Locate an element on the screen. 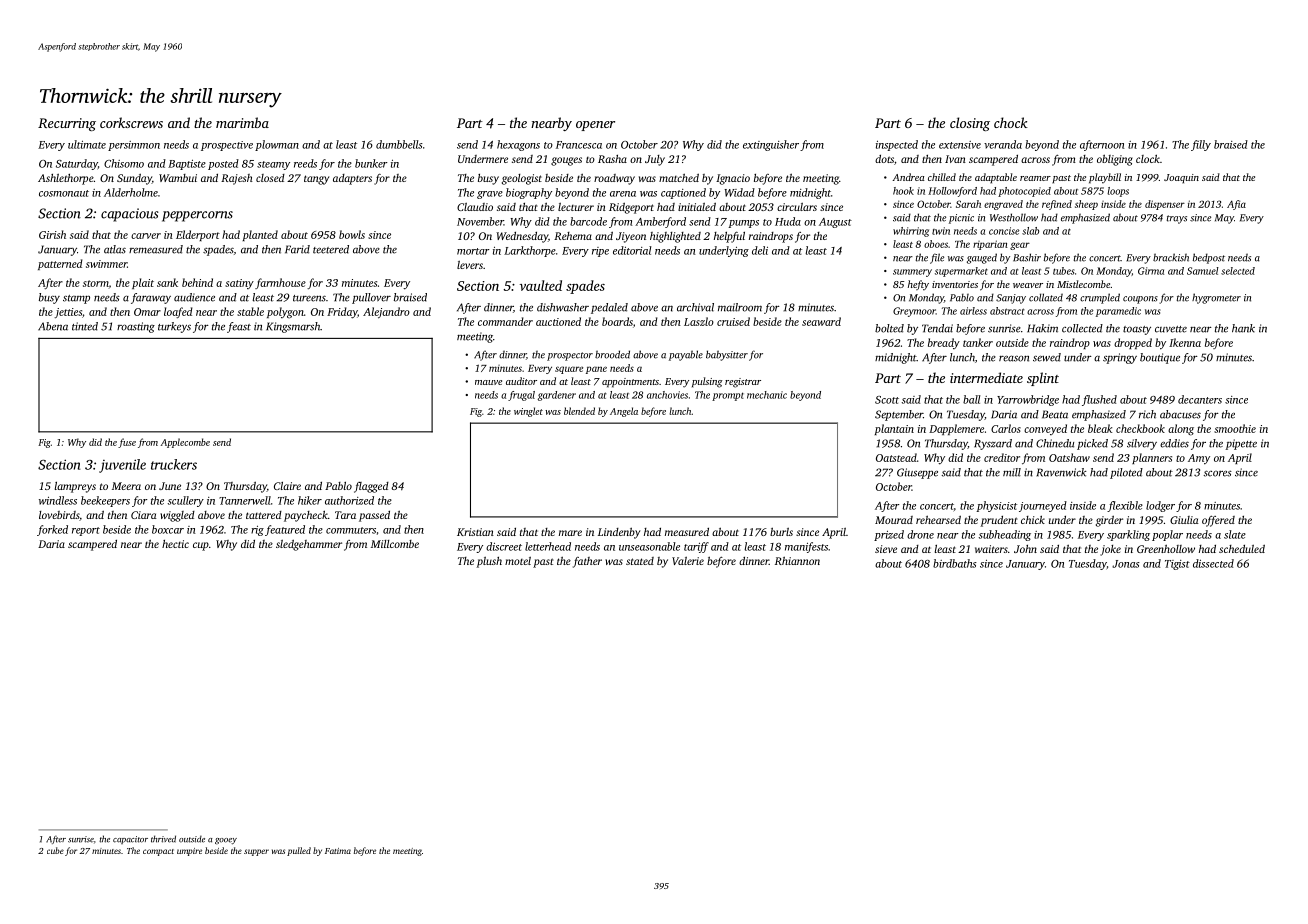 The height and width of the screenshot is (924, 1308). cube is located at coordinates (55, 850).
